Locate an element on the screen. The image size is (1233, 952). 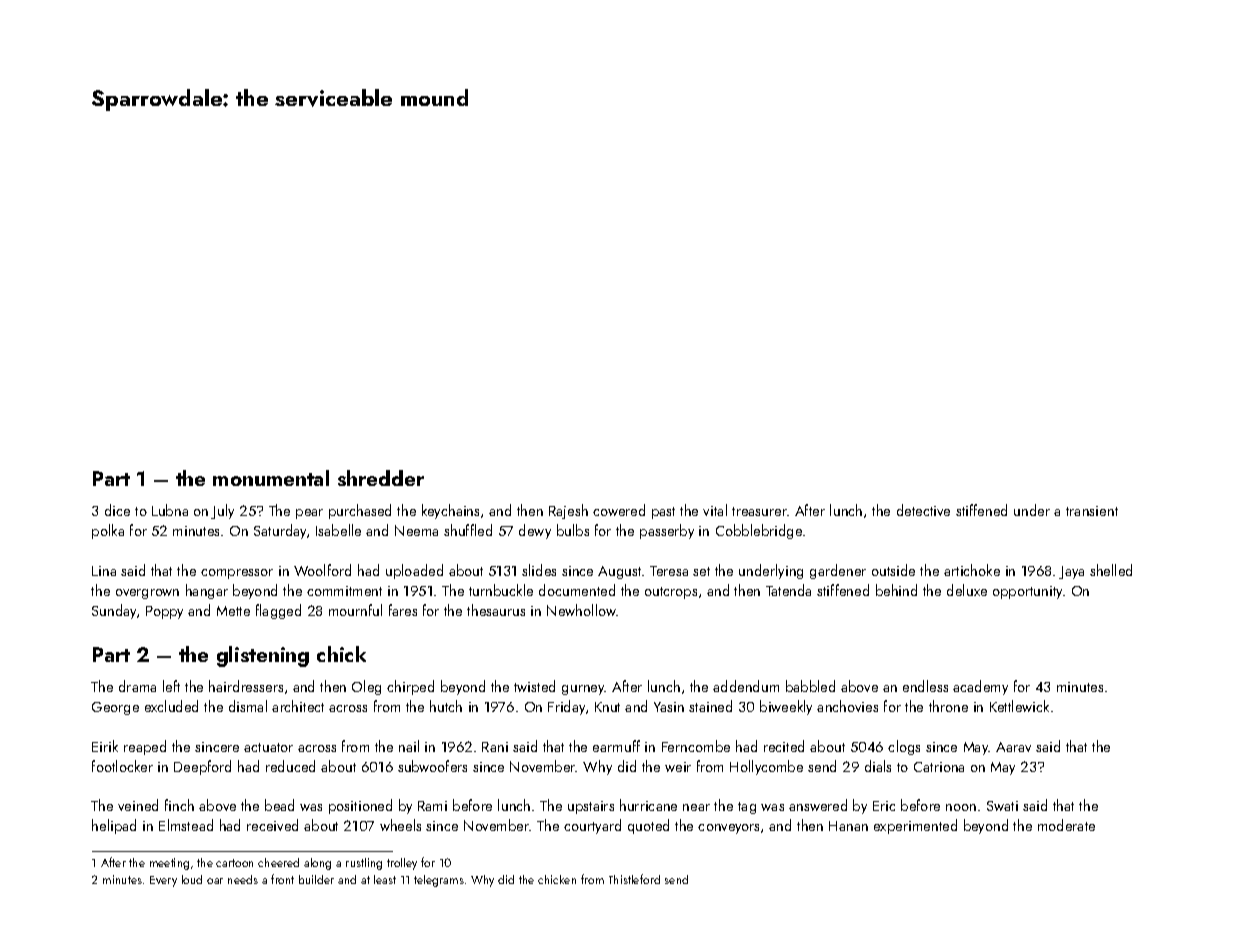
opportunity is located at coordinates (1027, 592).
